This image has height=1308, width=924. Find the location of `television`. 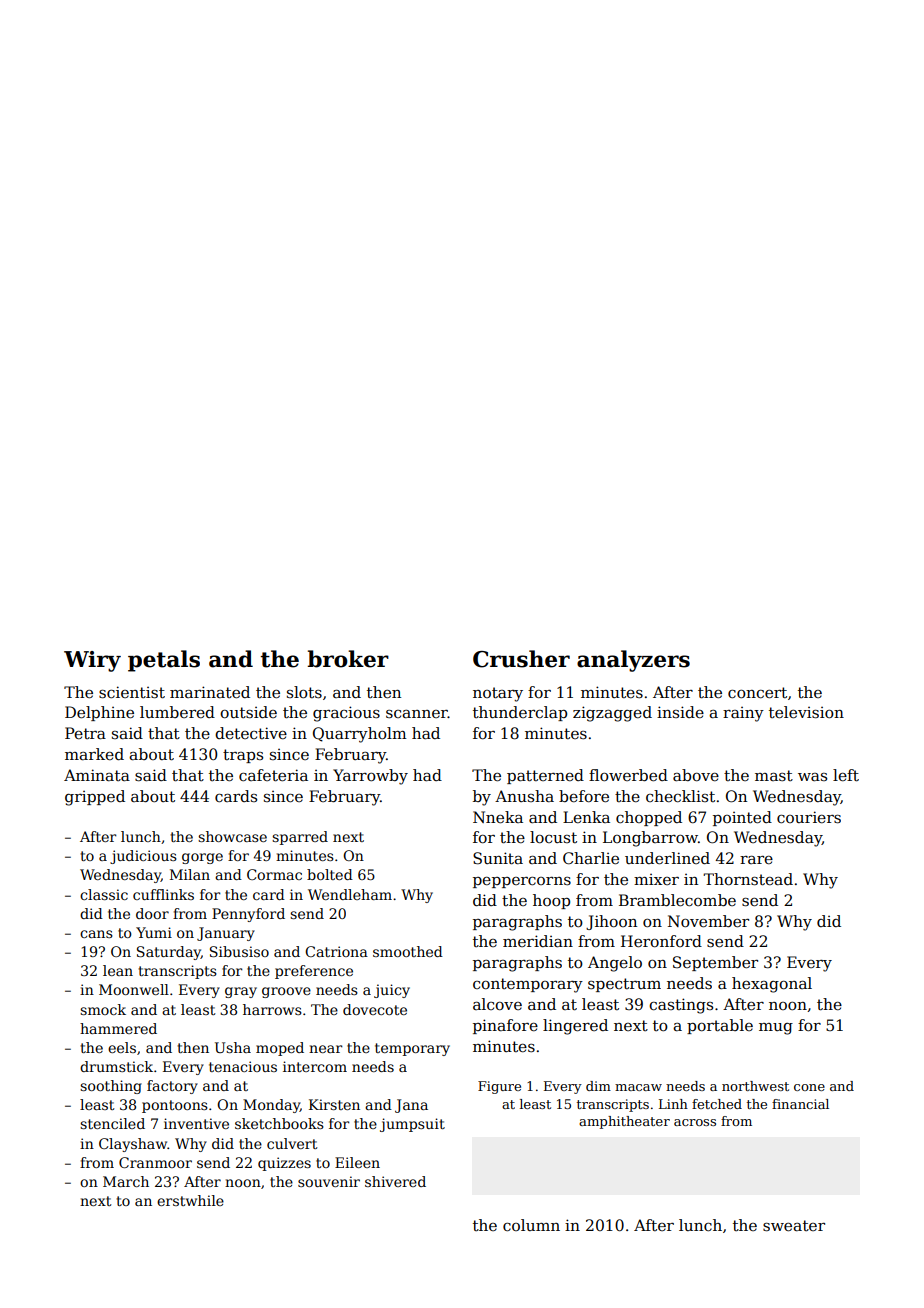

television is located at coordinates (806, 712).
